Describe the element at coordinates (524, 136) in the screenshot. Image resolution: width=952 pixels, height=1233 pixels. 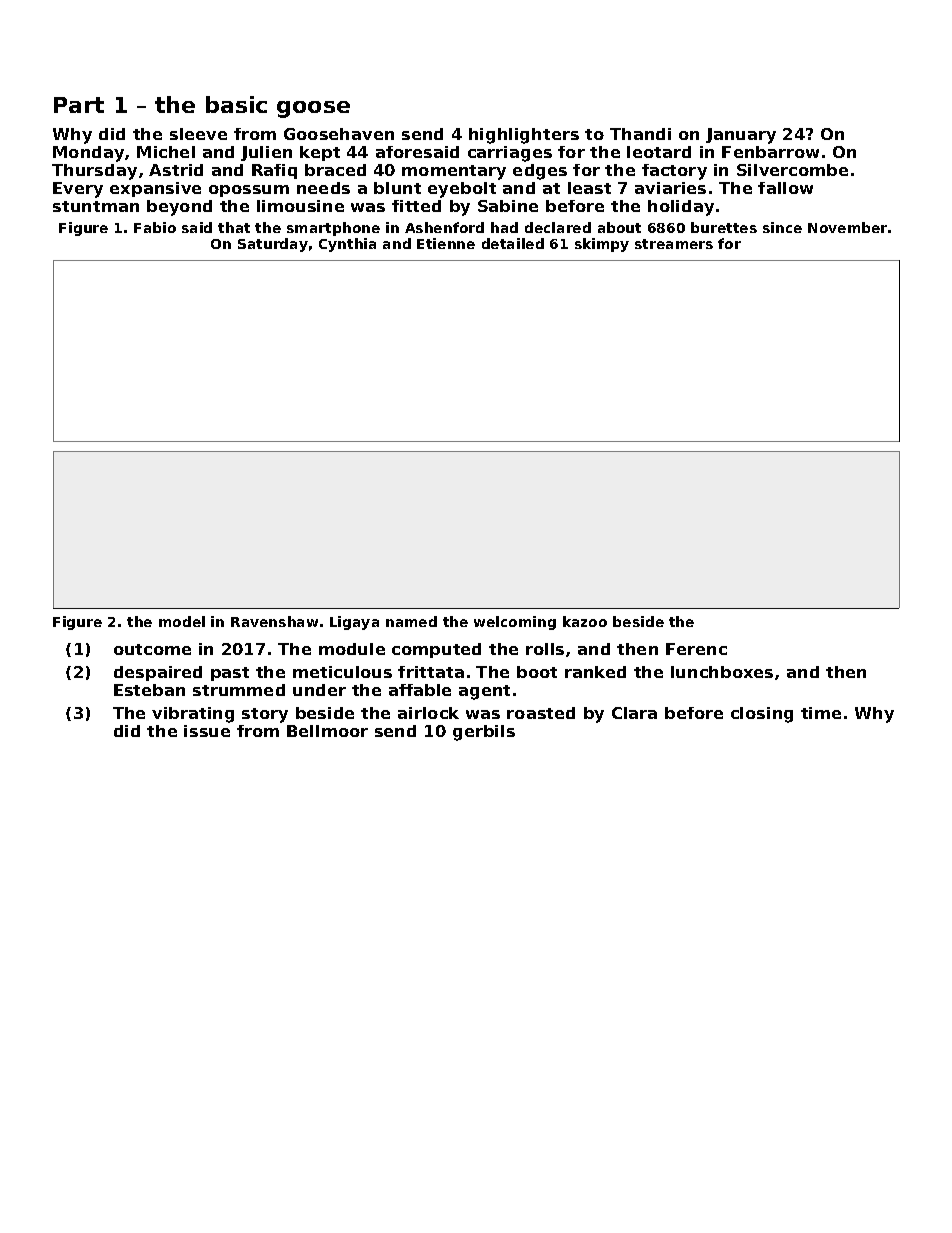
I see `highlighters` at that location.
